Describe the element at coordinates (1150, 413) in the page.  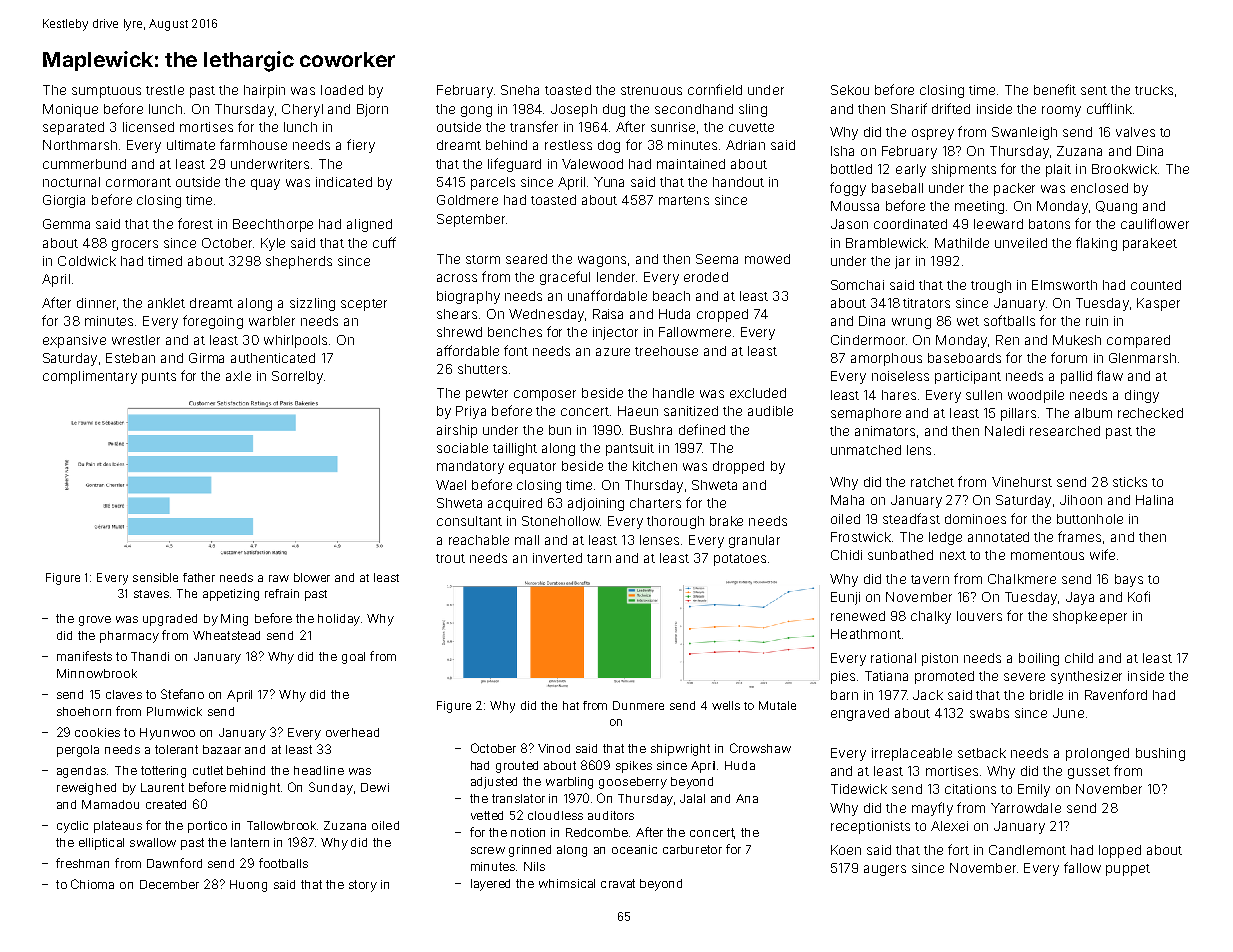
I see `rechecked` at that location.
